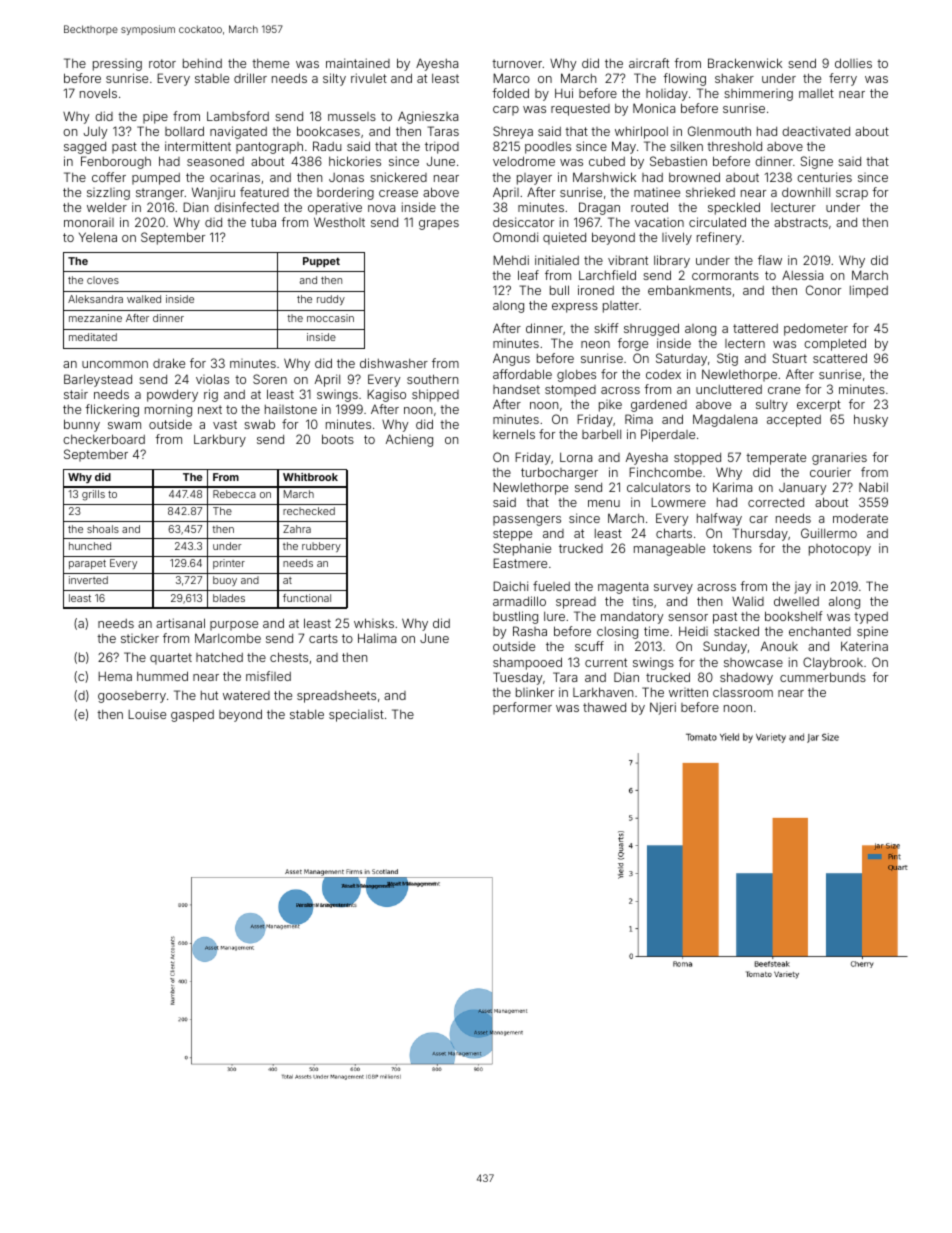  What do you see at coordinates (816, 93) in the screenshot?
I see `mallet` at bounding box center [816, 93].
